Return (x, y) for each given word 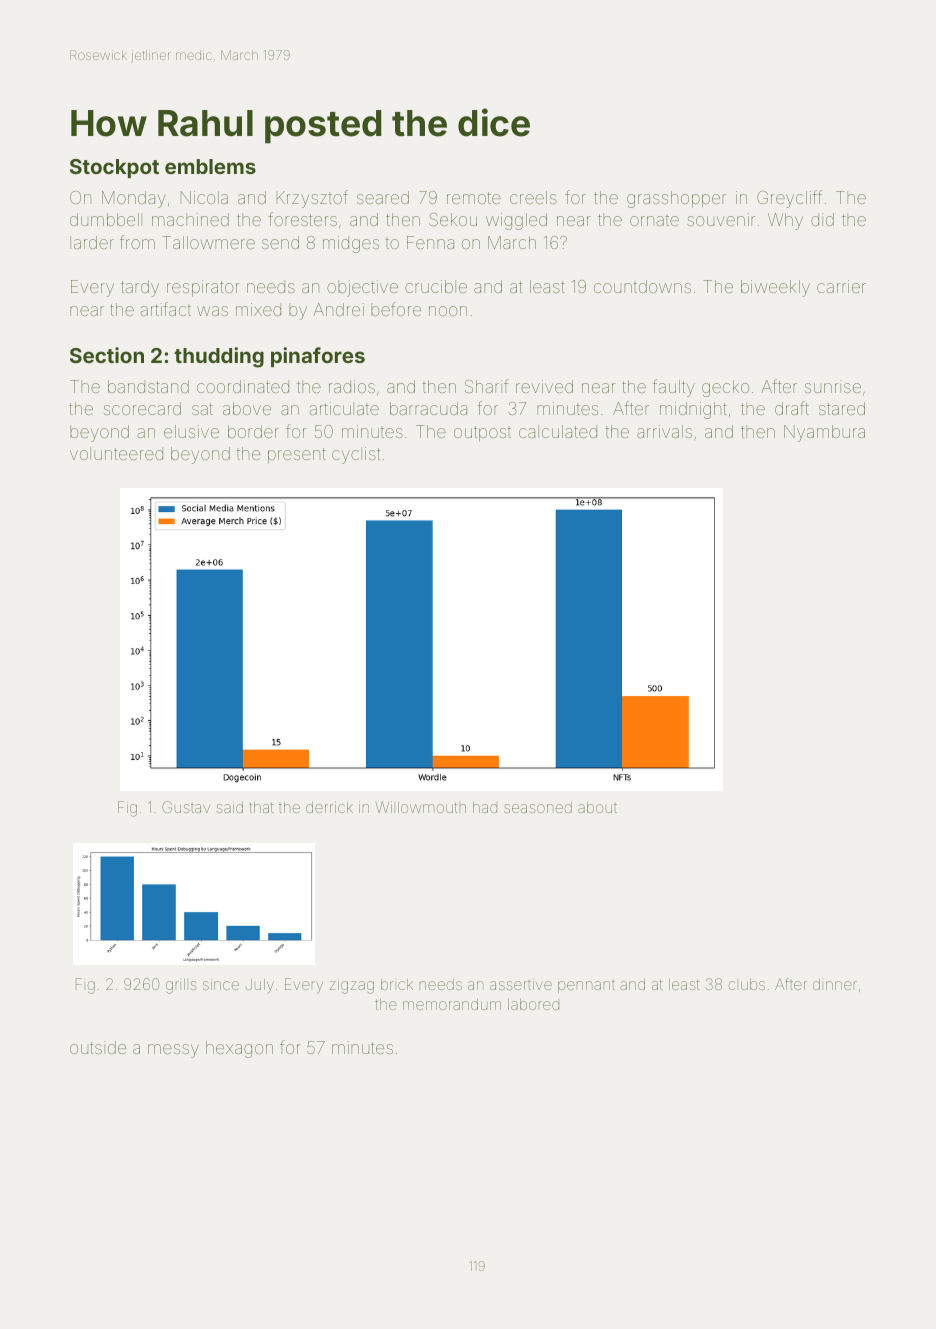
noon (448, 311)
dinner (835, 984)
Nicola (204, 197)
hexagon (239, 1049)
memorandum (452, 1004)
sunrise (833, 386)
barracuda (428, 408)
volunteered (116, 453)
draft (792, 408)
